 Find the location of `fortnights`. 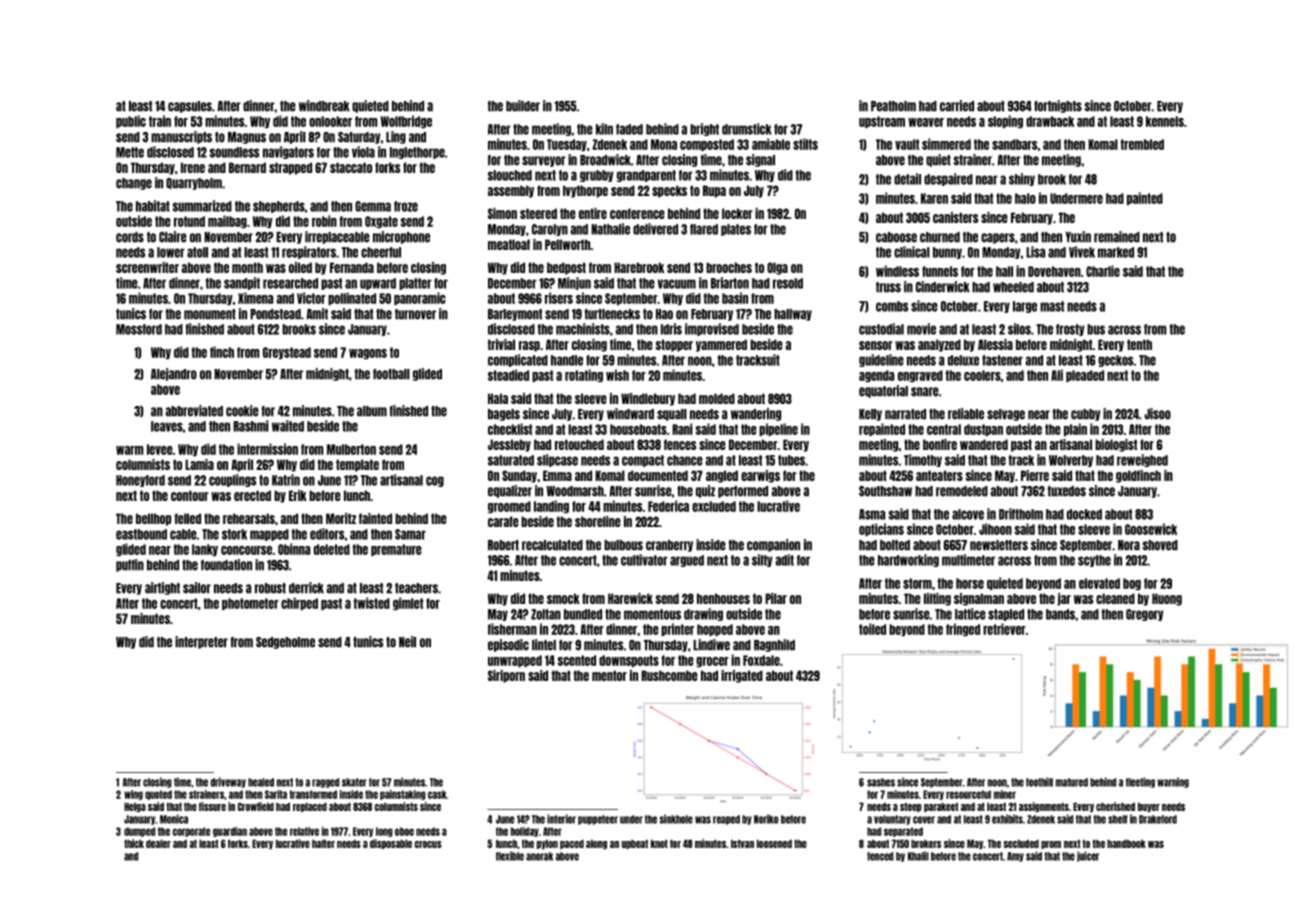

fortnights is located at coordinates (1058, 106).
